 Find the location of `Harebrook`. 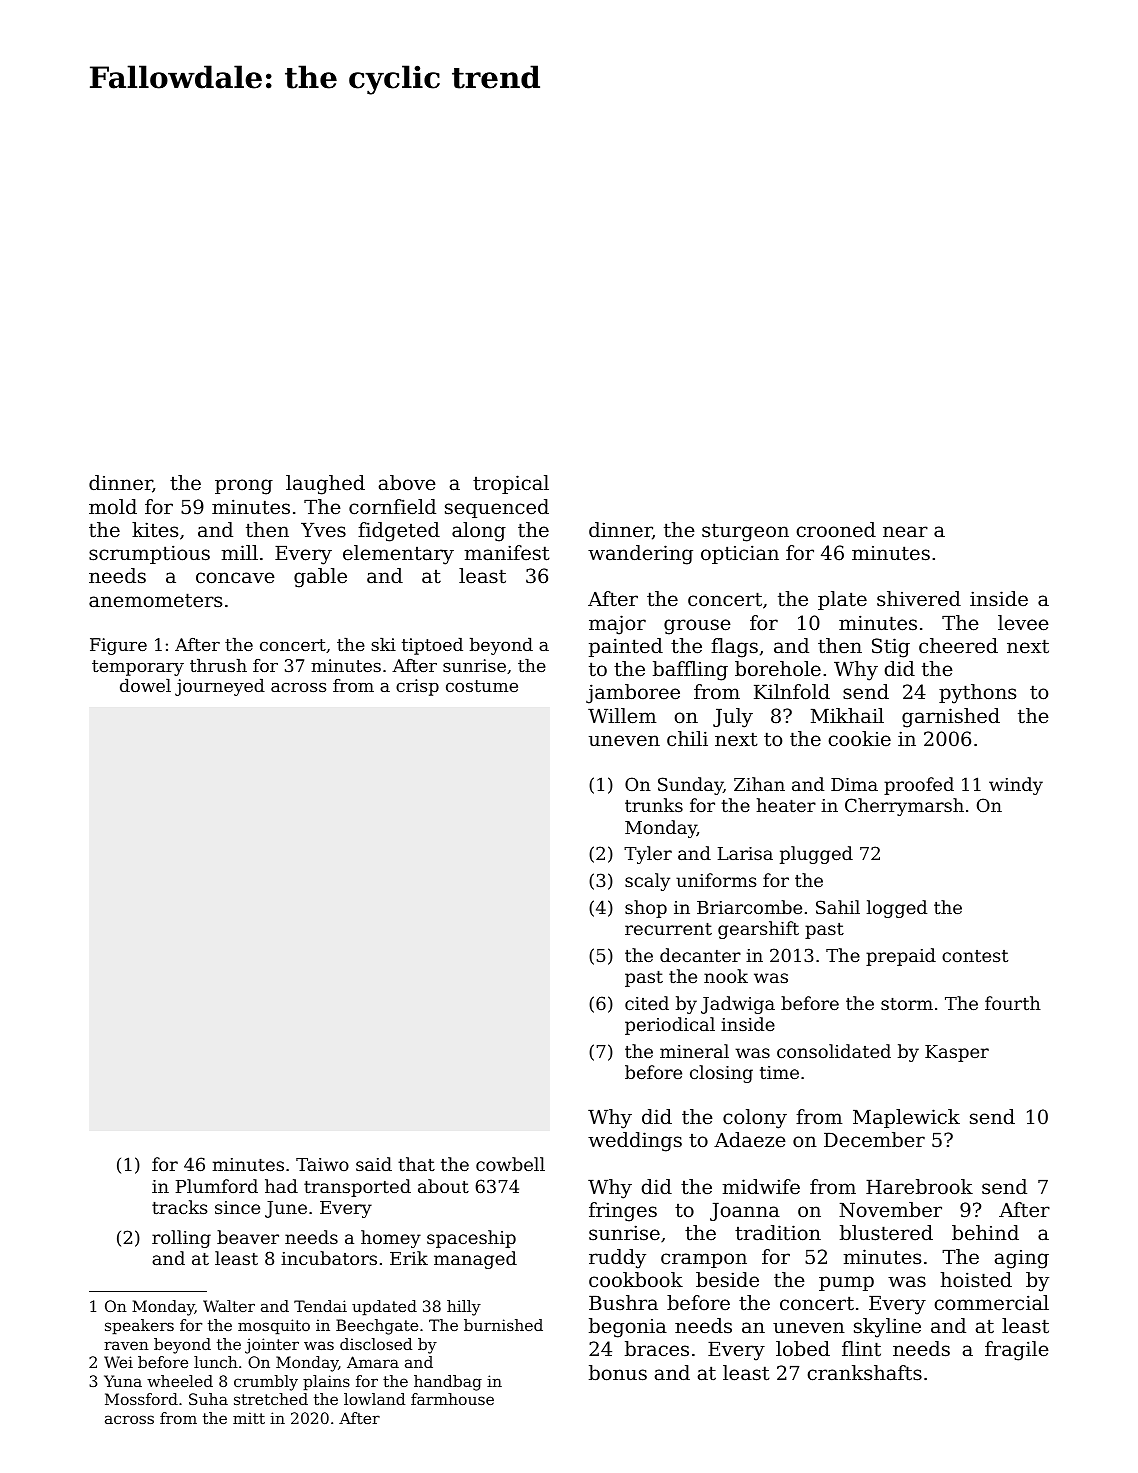

Harebrook is located at coordinates (919, 1187).
